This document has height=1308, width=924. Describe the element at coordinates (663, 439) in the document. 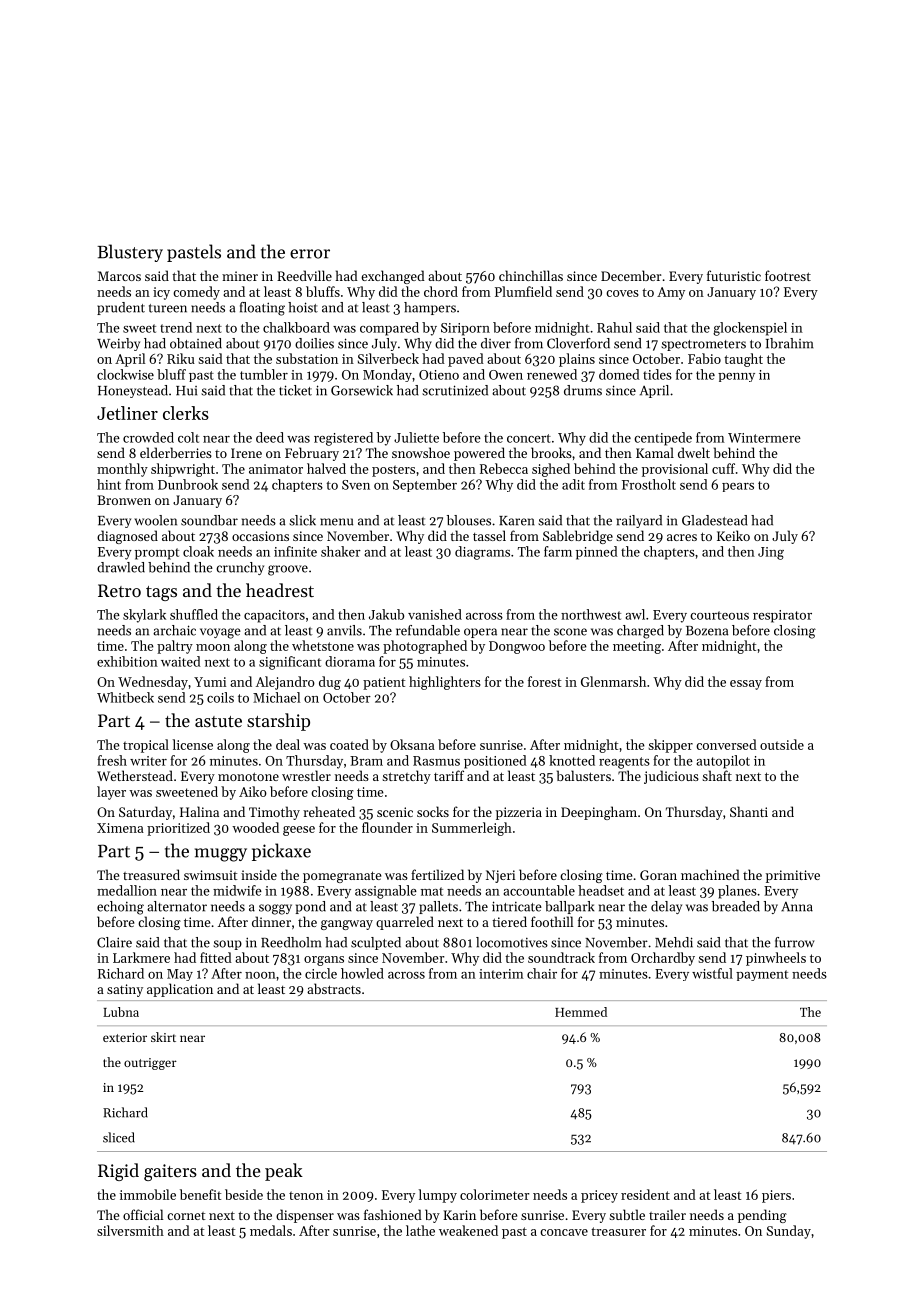

I see `centipede` at that location.
